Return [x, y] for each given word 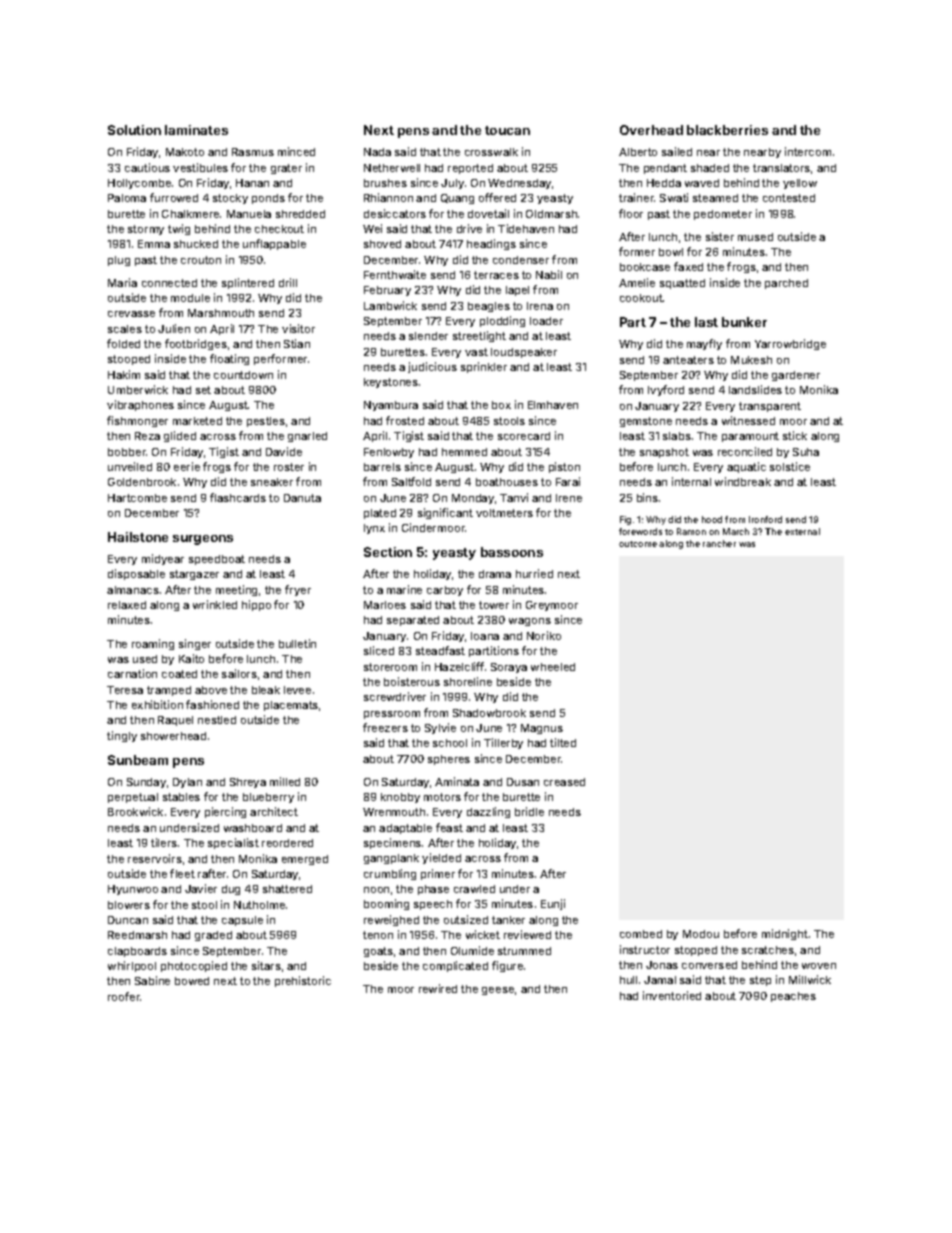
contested [789, 198]
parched [786, 284]
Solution [134, 130]
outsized [466, 919]
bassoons [512, 552]
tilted [563, 742]
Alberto [638, 152]
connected [169, 283]
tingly [122, 736]
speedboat [217, 560]
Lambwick [390, 305]
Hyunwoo [133, 890]
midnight [785, 934]
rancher [719, 543]
